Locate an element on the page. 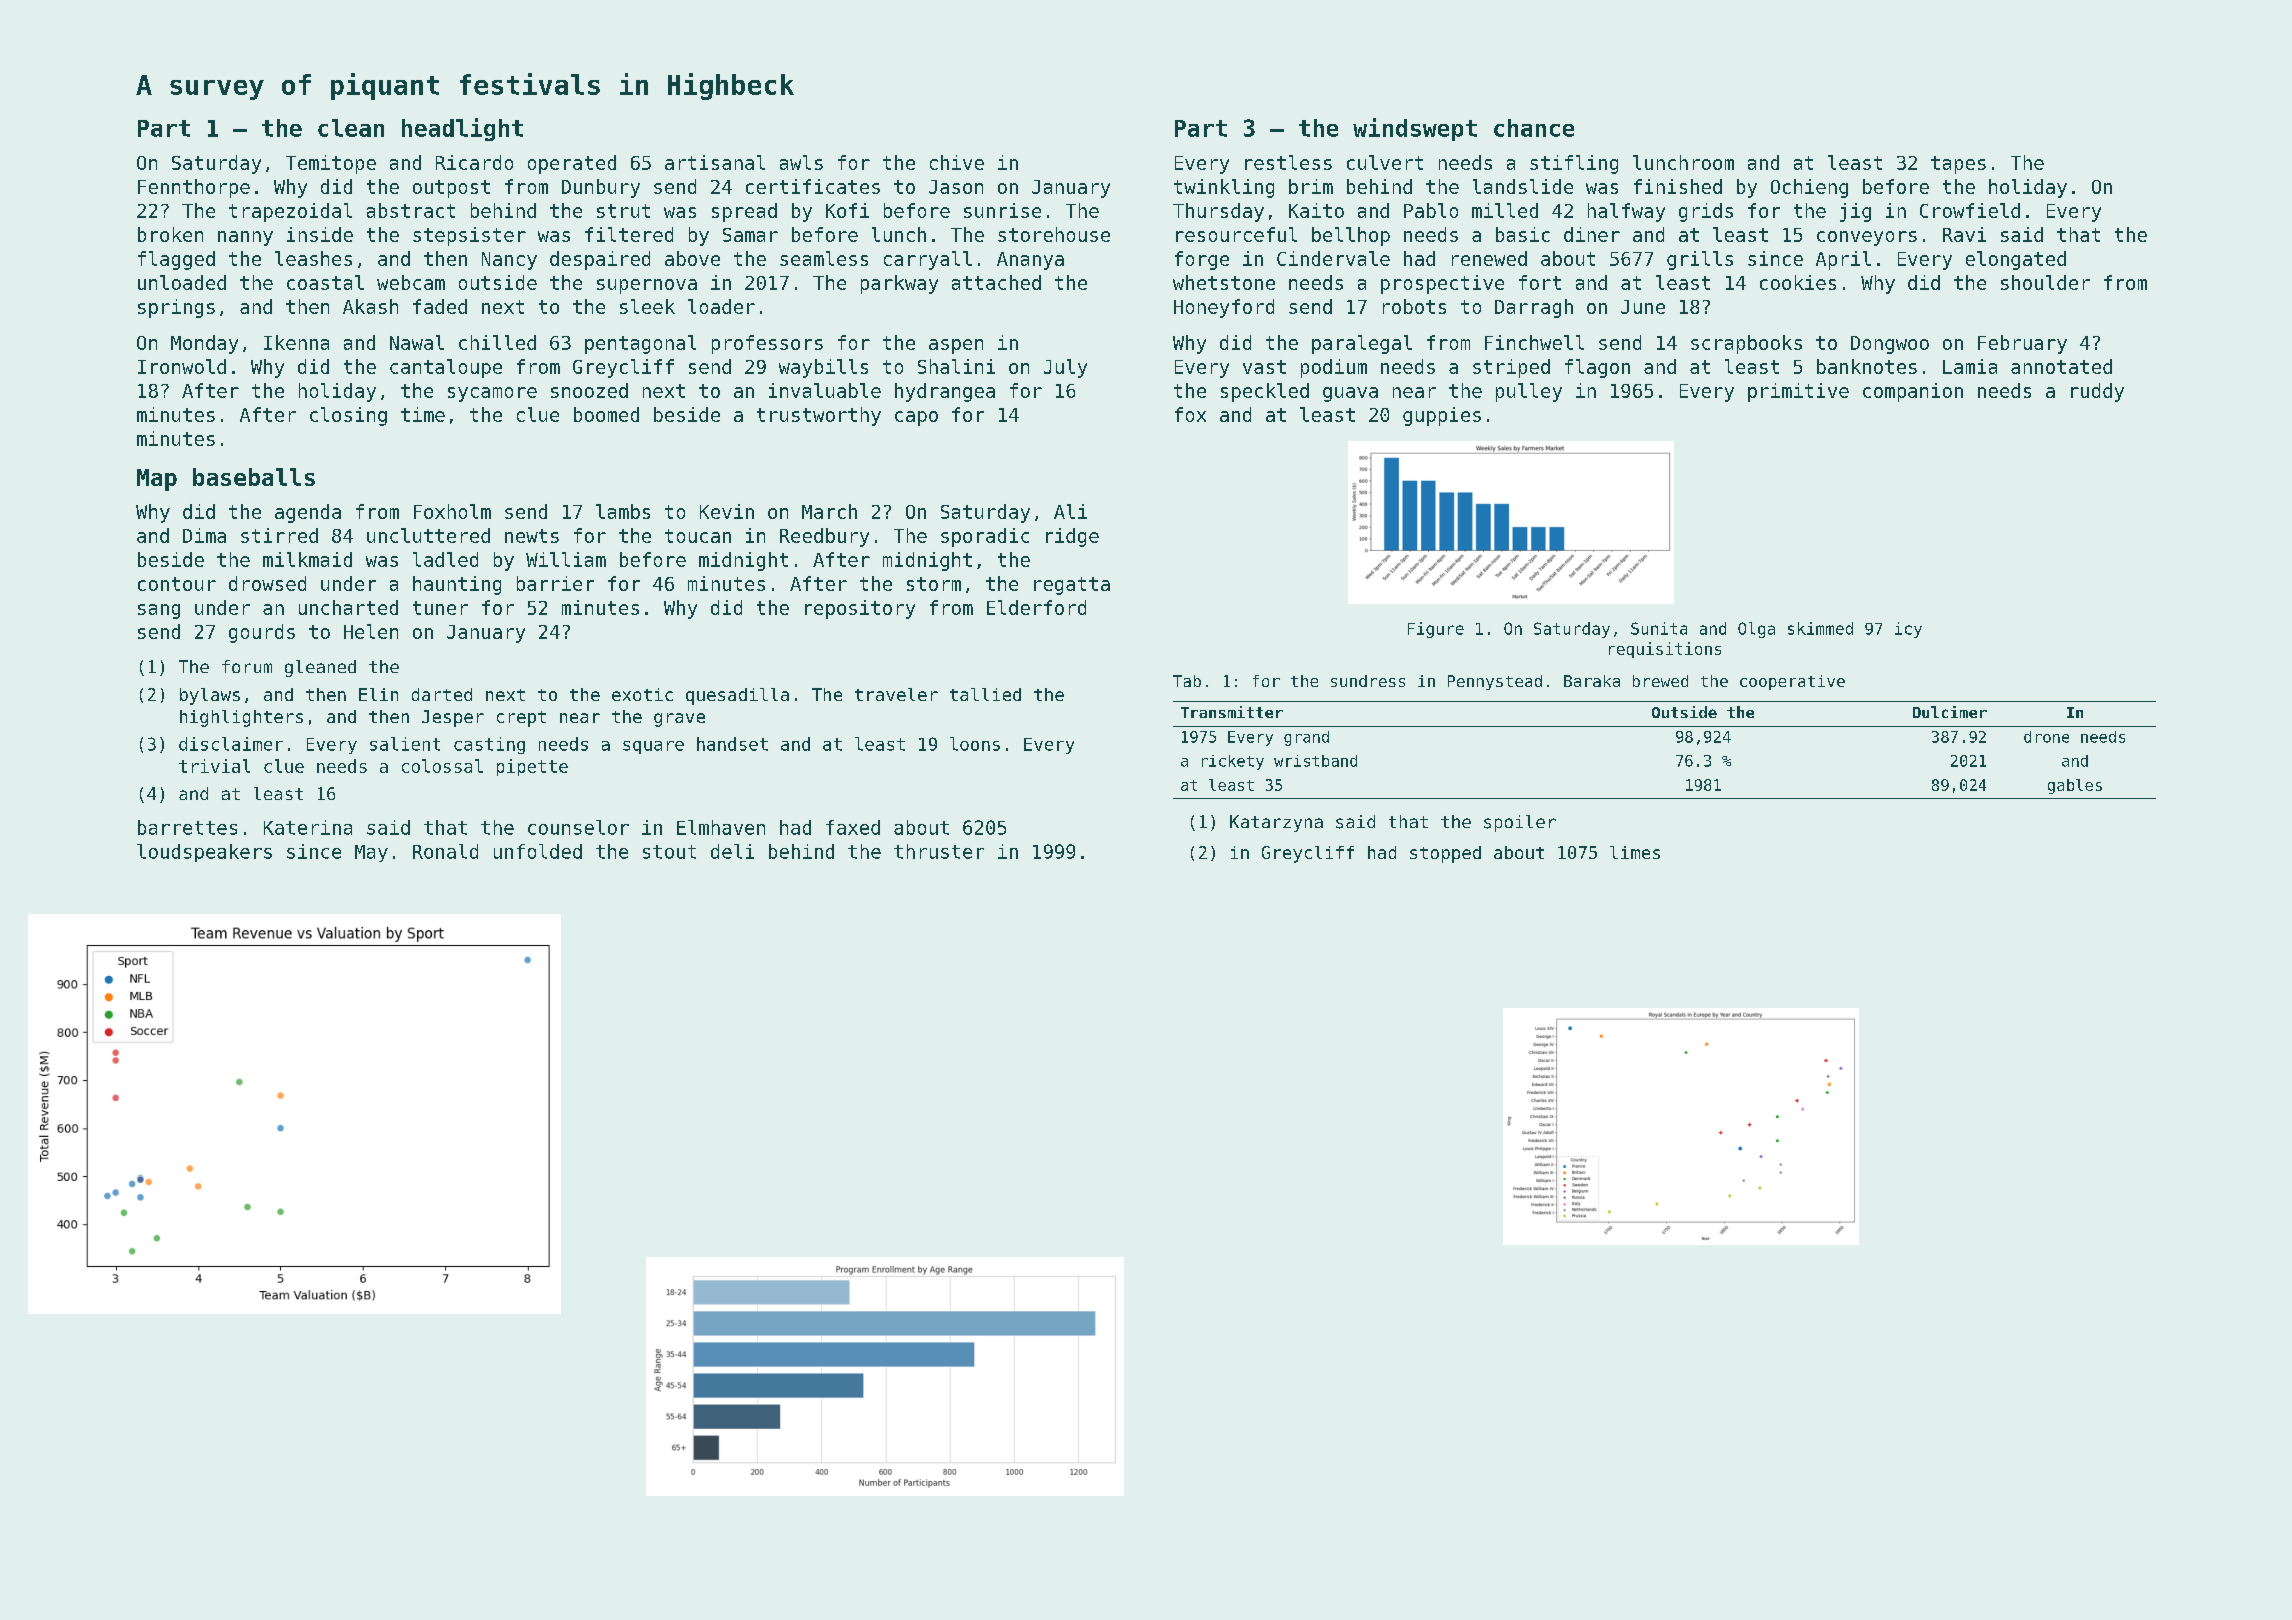  loons is located at coordinates (975, 744).
